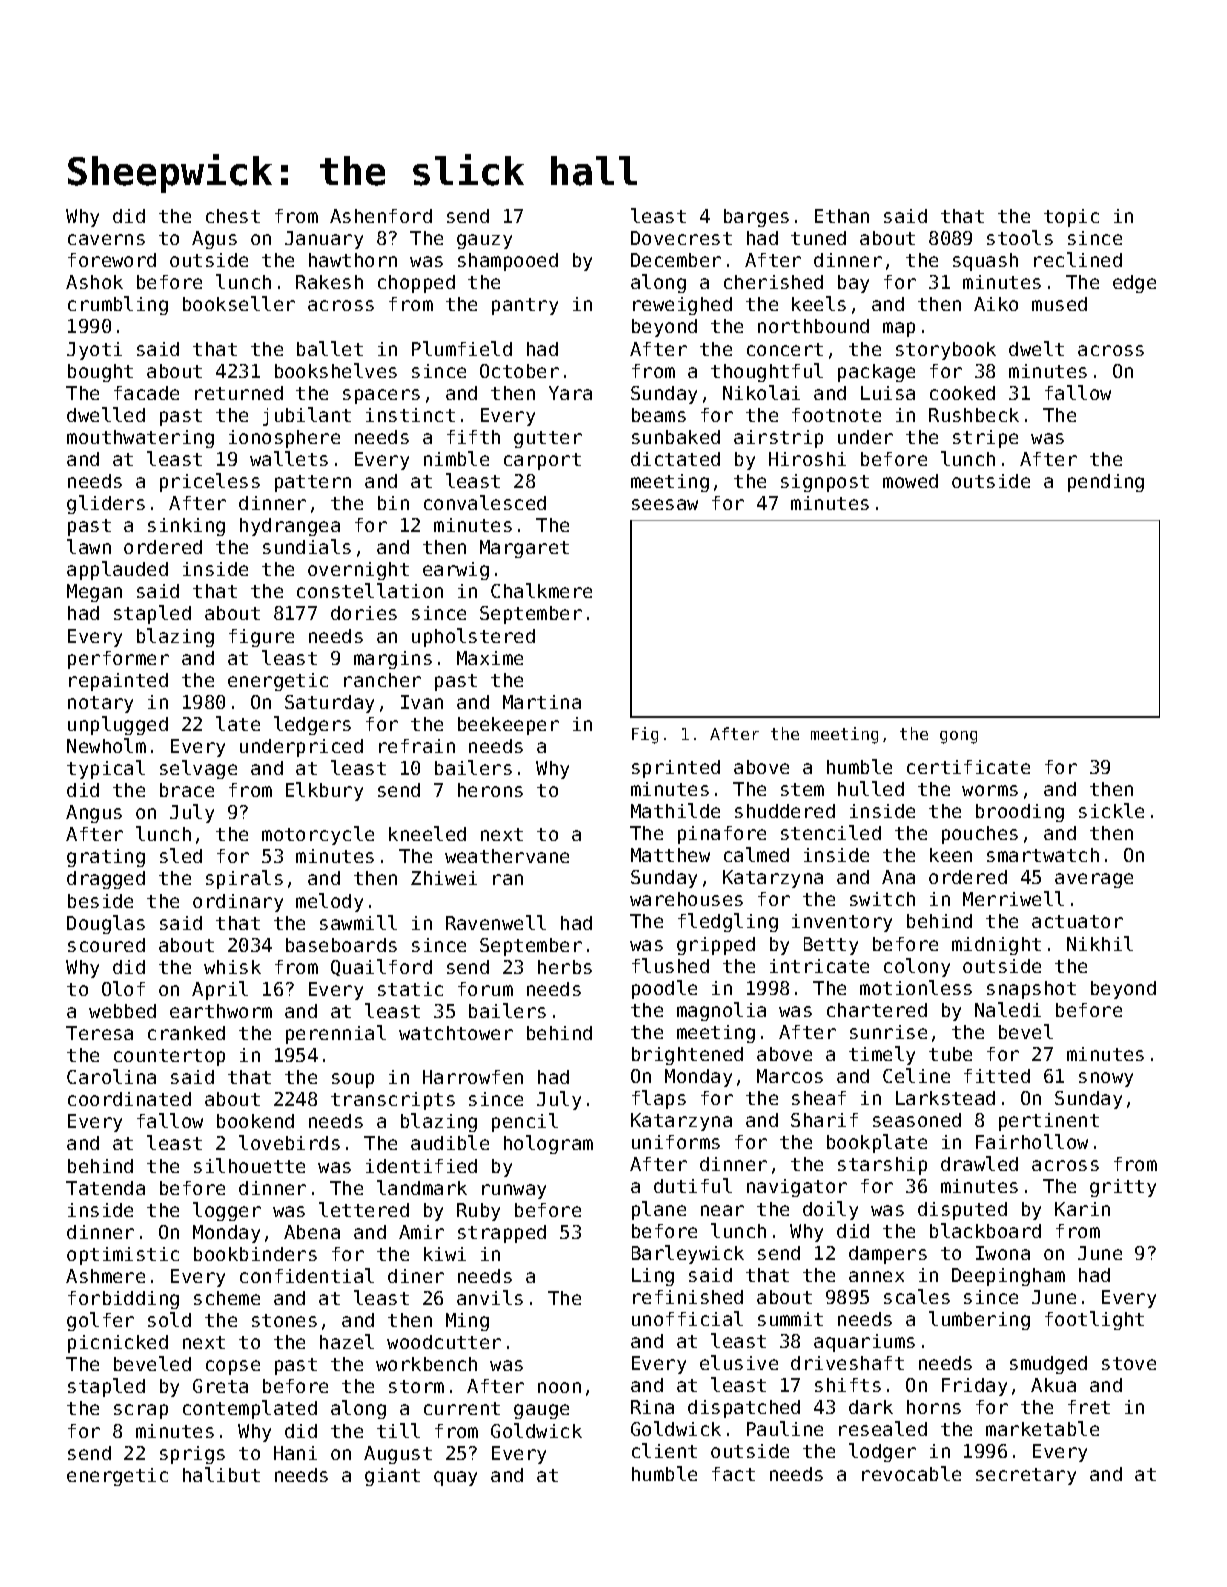 This image has height=1587, width=1227. Describe the element at coordinates (825, 483) in the image. I see `signpost` at that location.
